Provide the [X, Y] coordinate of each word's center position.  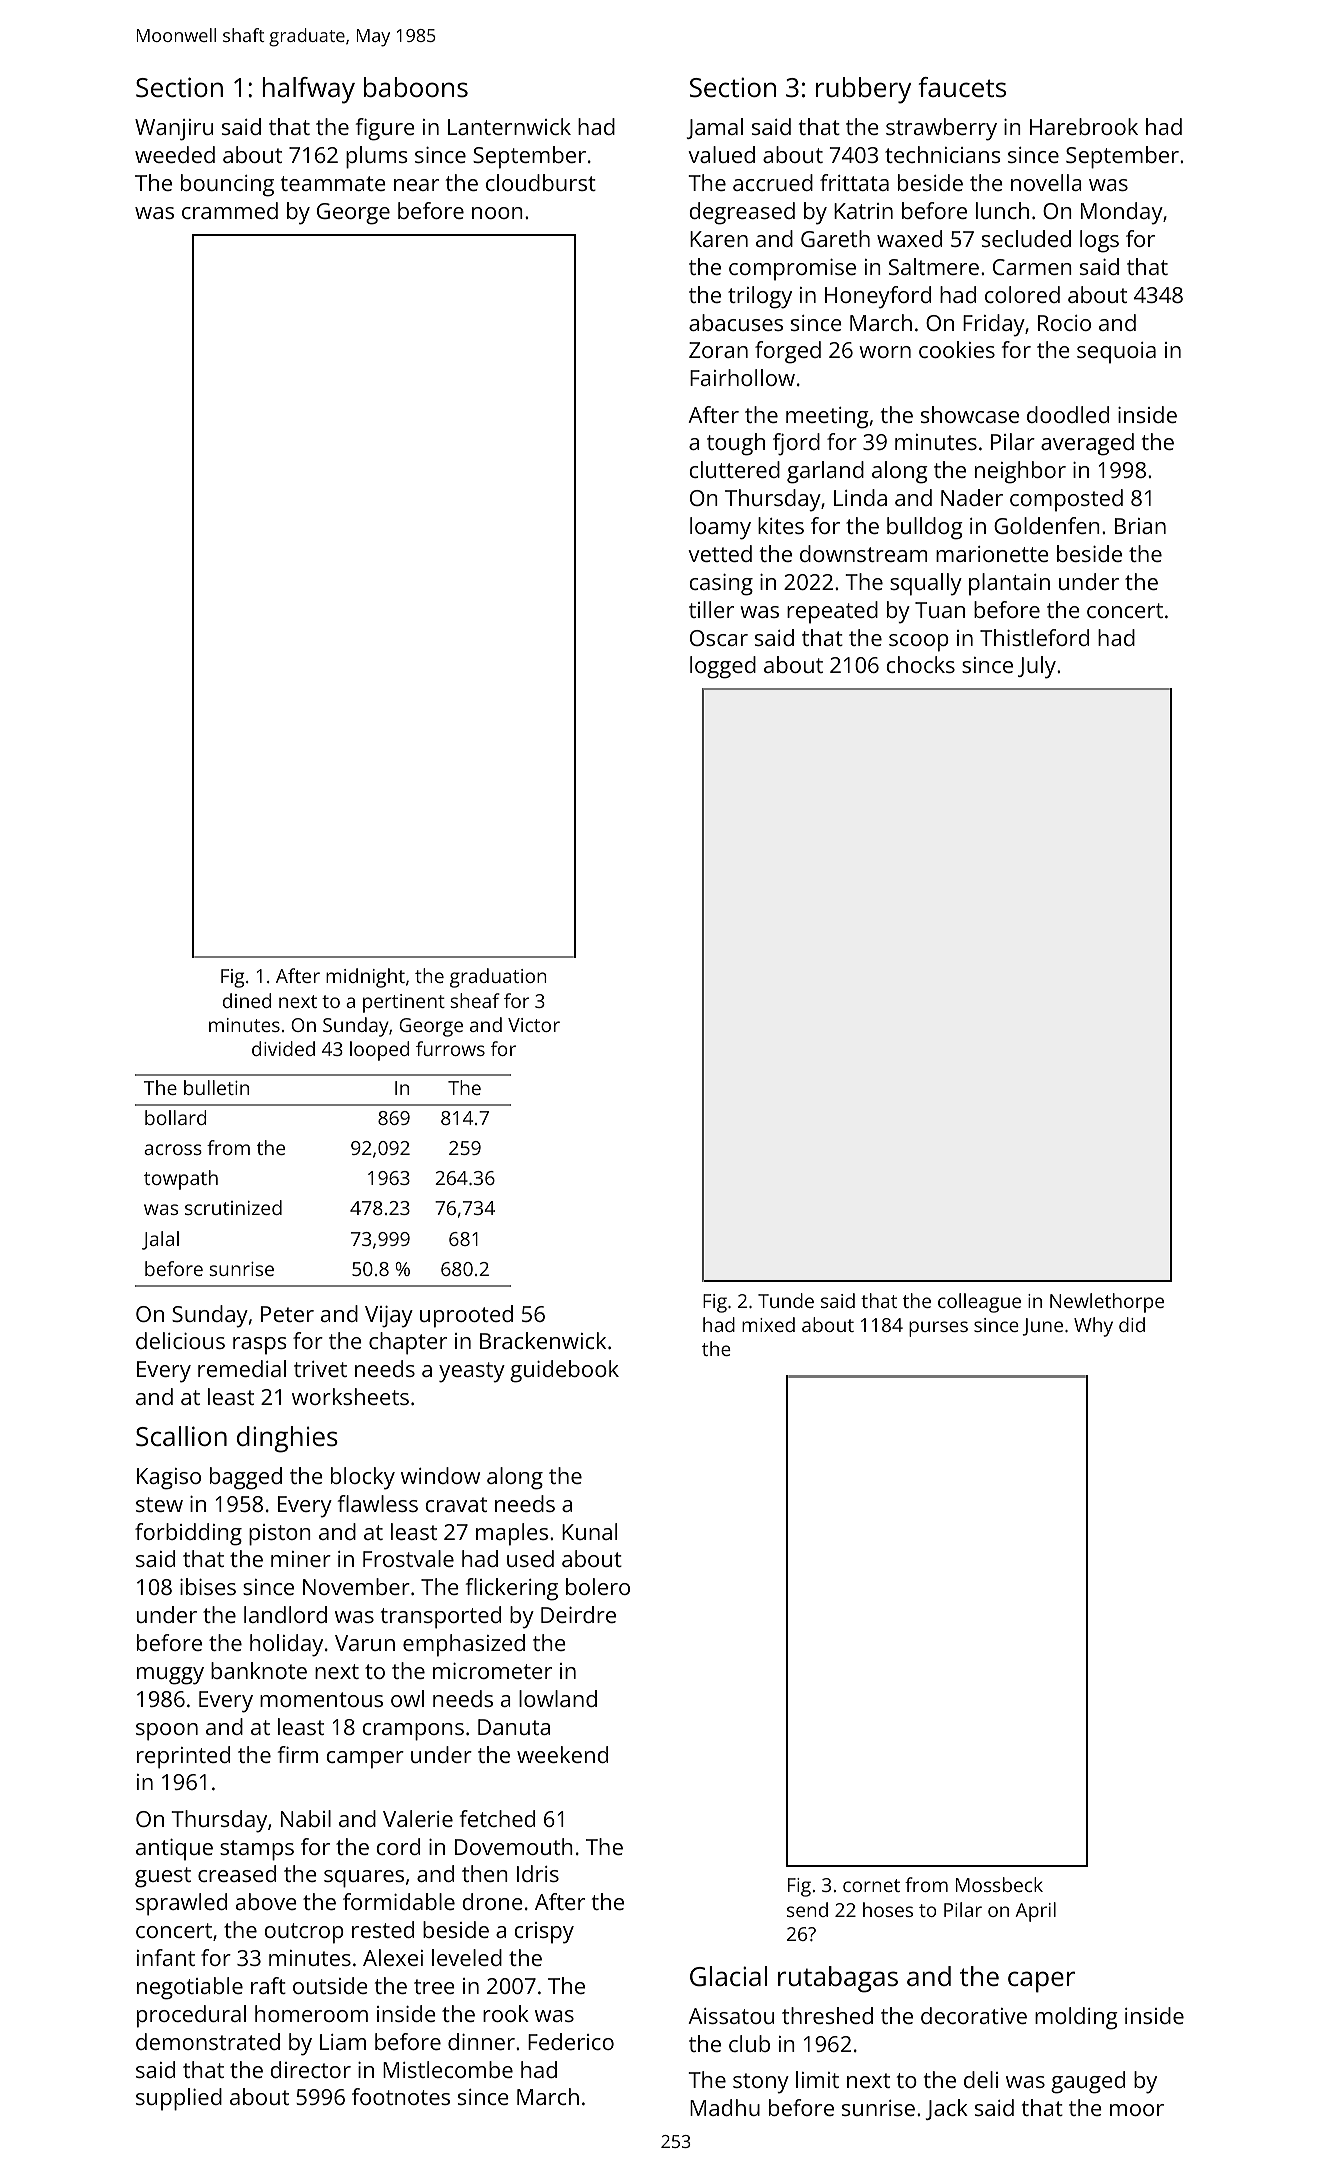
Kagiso [169, 1479]
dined [247, 1000]
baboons [416, 87]
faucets [962, 87]
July [1037, 667]
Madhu [725, 2107]
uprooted [466, 1316]
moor [1137, 2110]
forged [788, 352]
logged [723, 667]
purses [938, 1329]
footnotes [401, 2096]
